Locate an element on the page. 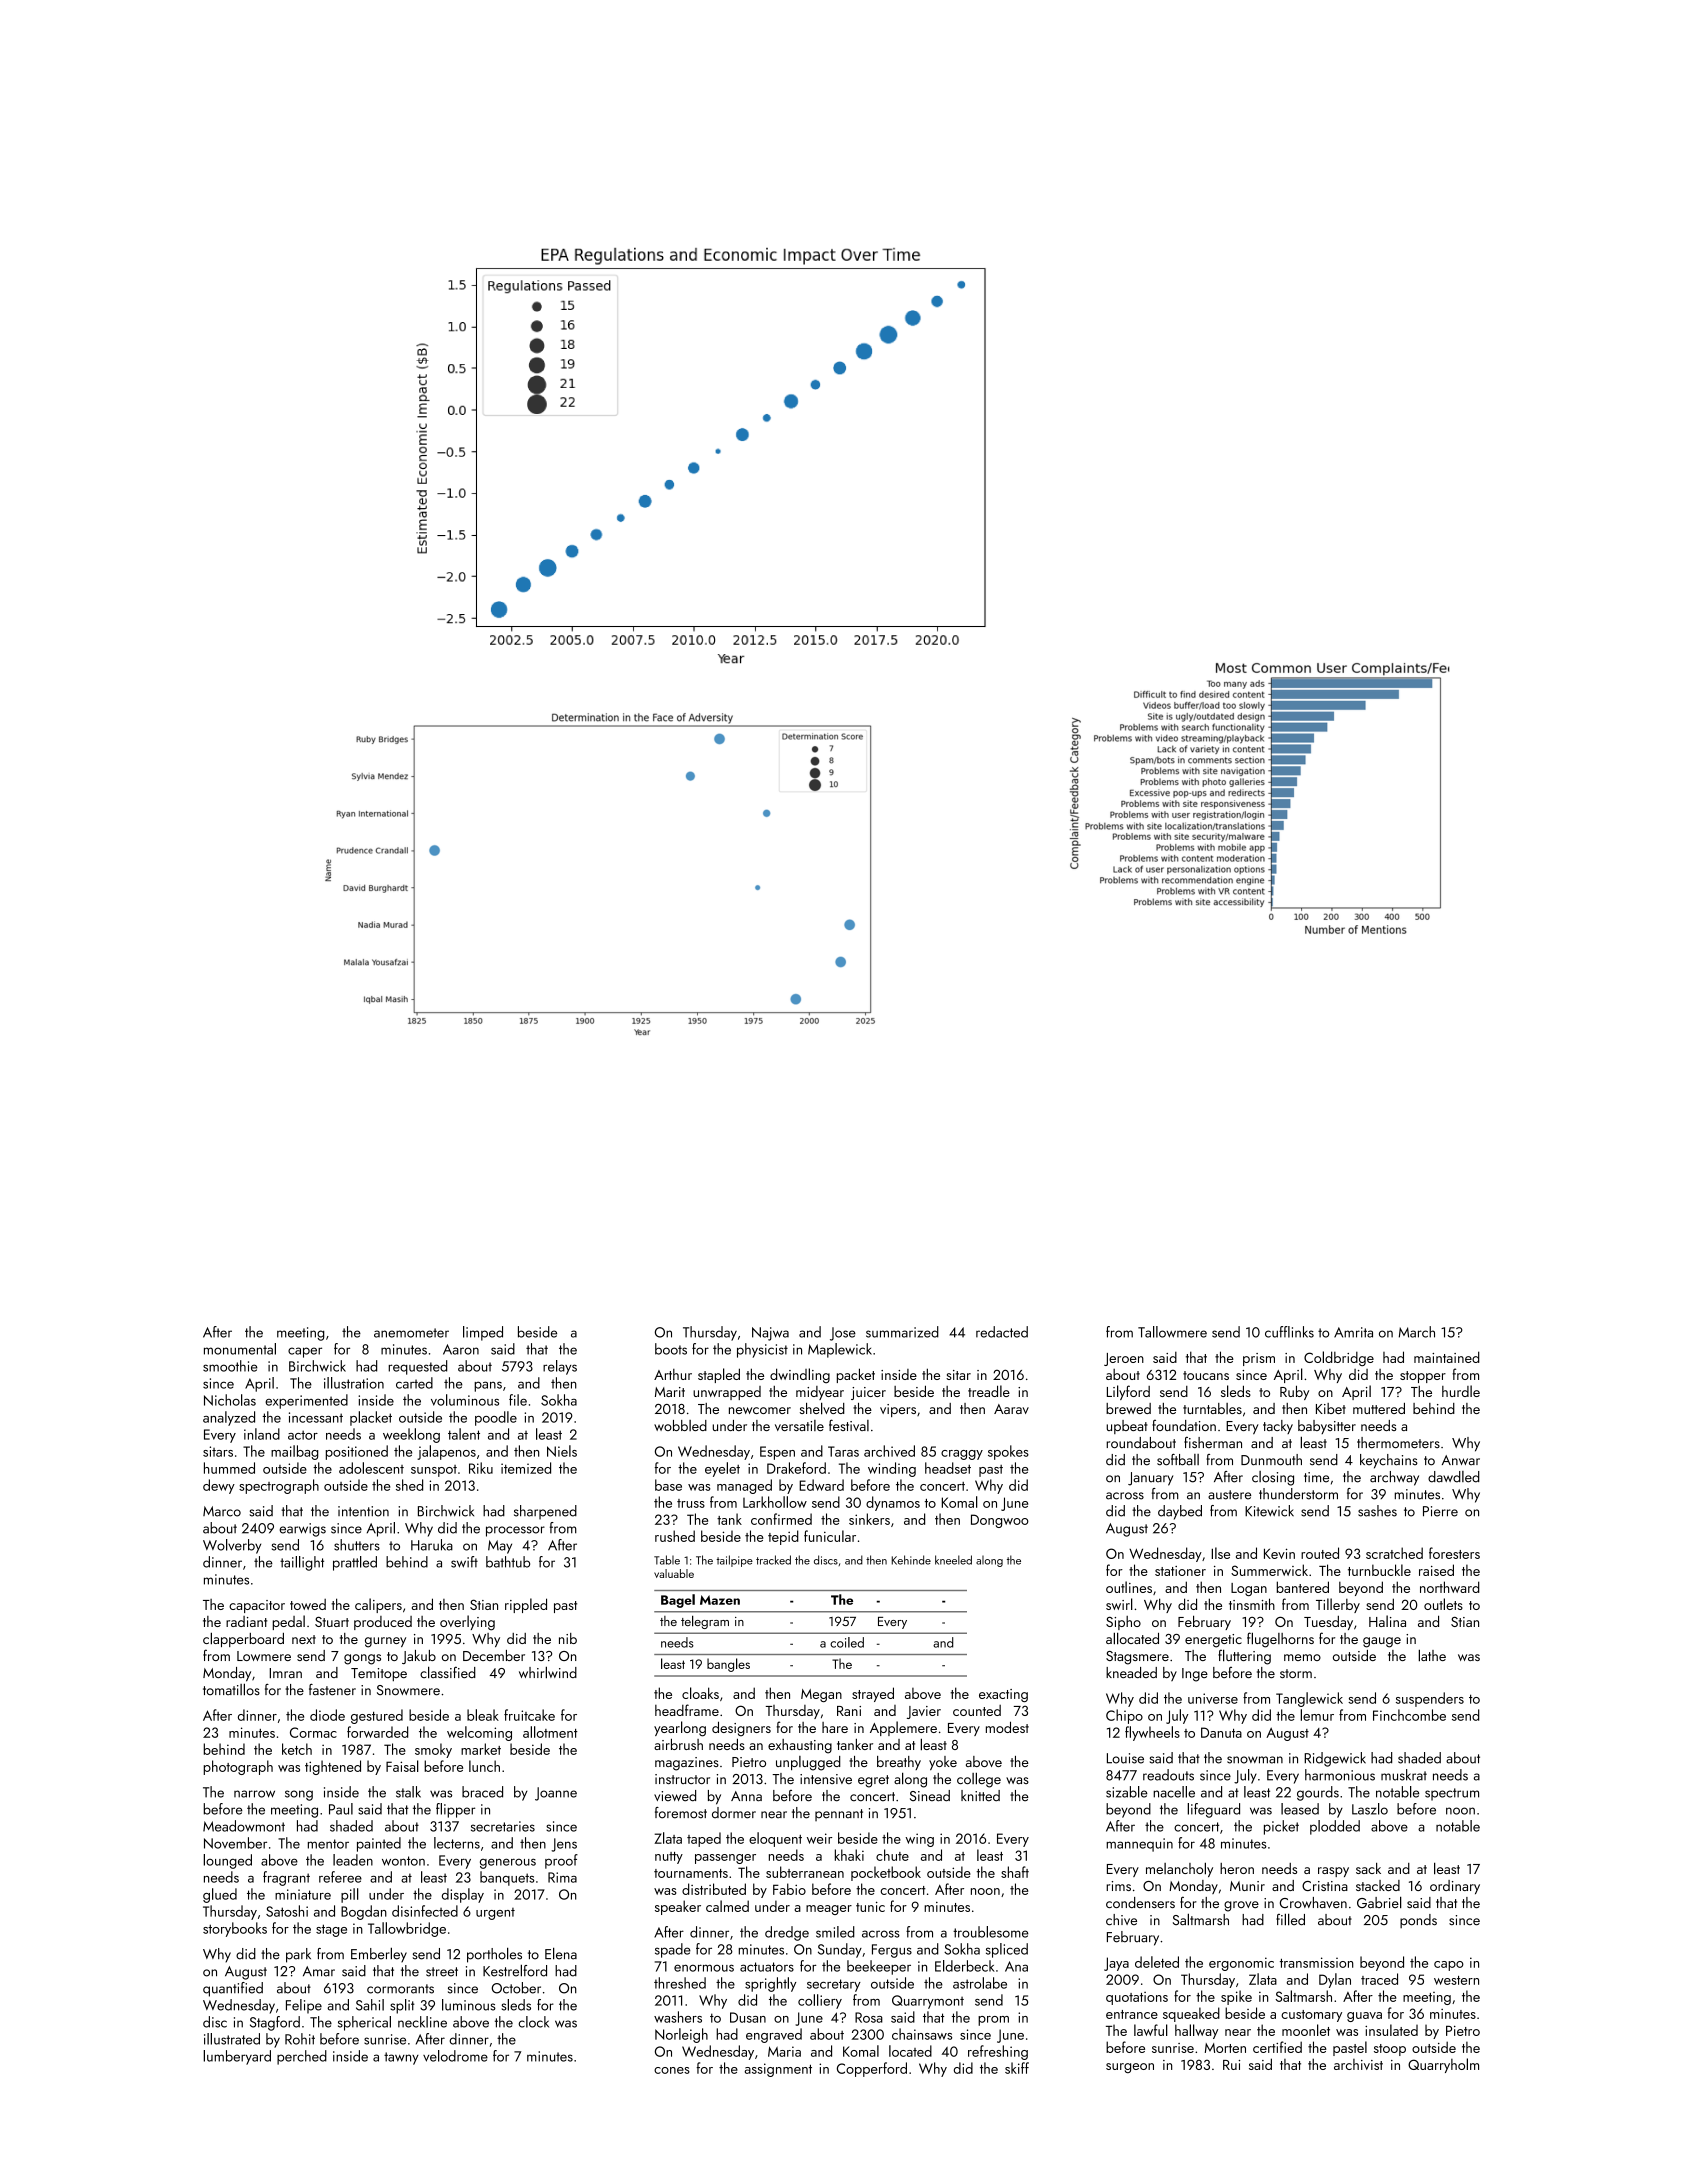 The image size is (1683, 2178). shaft is located at coordinates (1015, 1872).
